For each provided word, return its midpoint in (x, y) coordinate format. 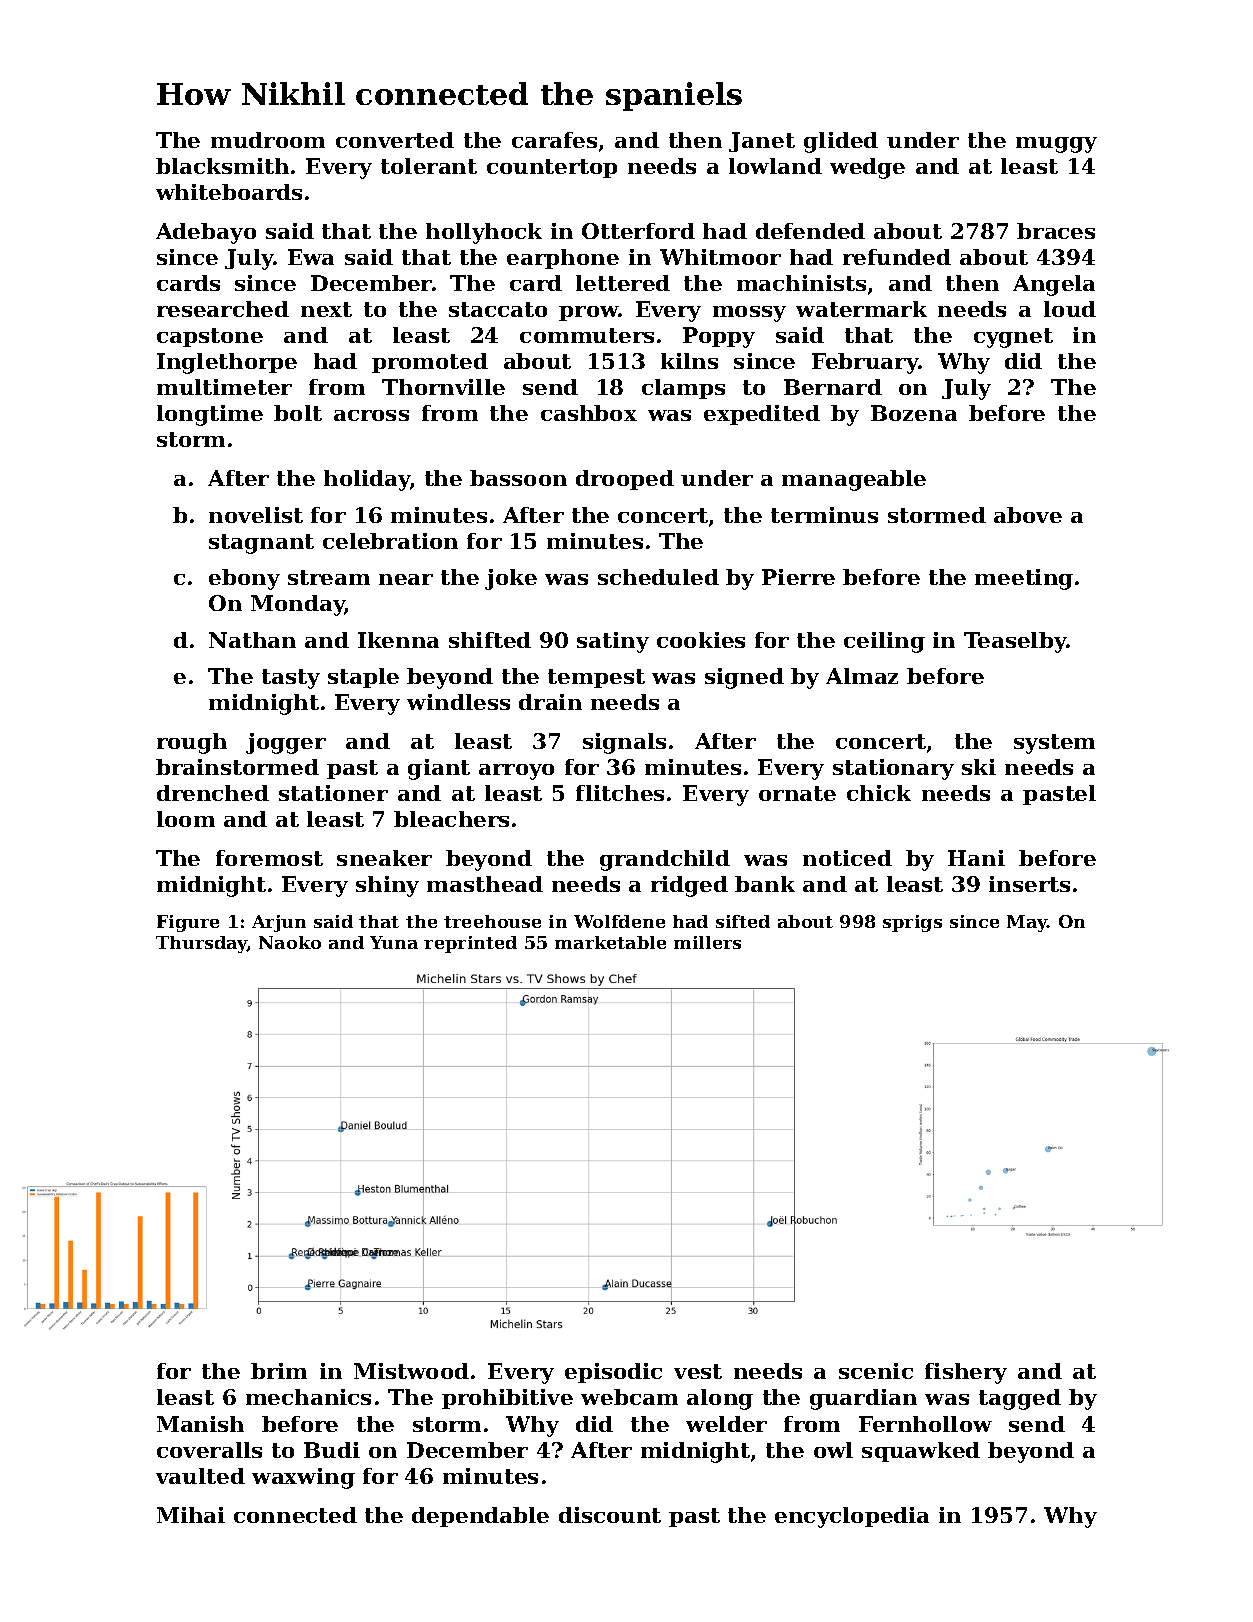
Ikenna (398, 640)
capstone (210, 337)
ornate (797, 793)
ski (979, 767)
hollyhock (484, 233)
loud (1070, 309)
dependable (480, 1517)
